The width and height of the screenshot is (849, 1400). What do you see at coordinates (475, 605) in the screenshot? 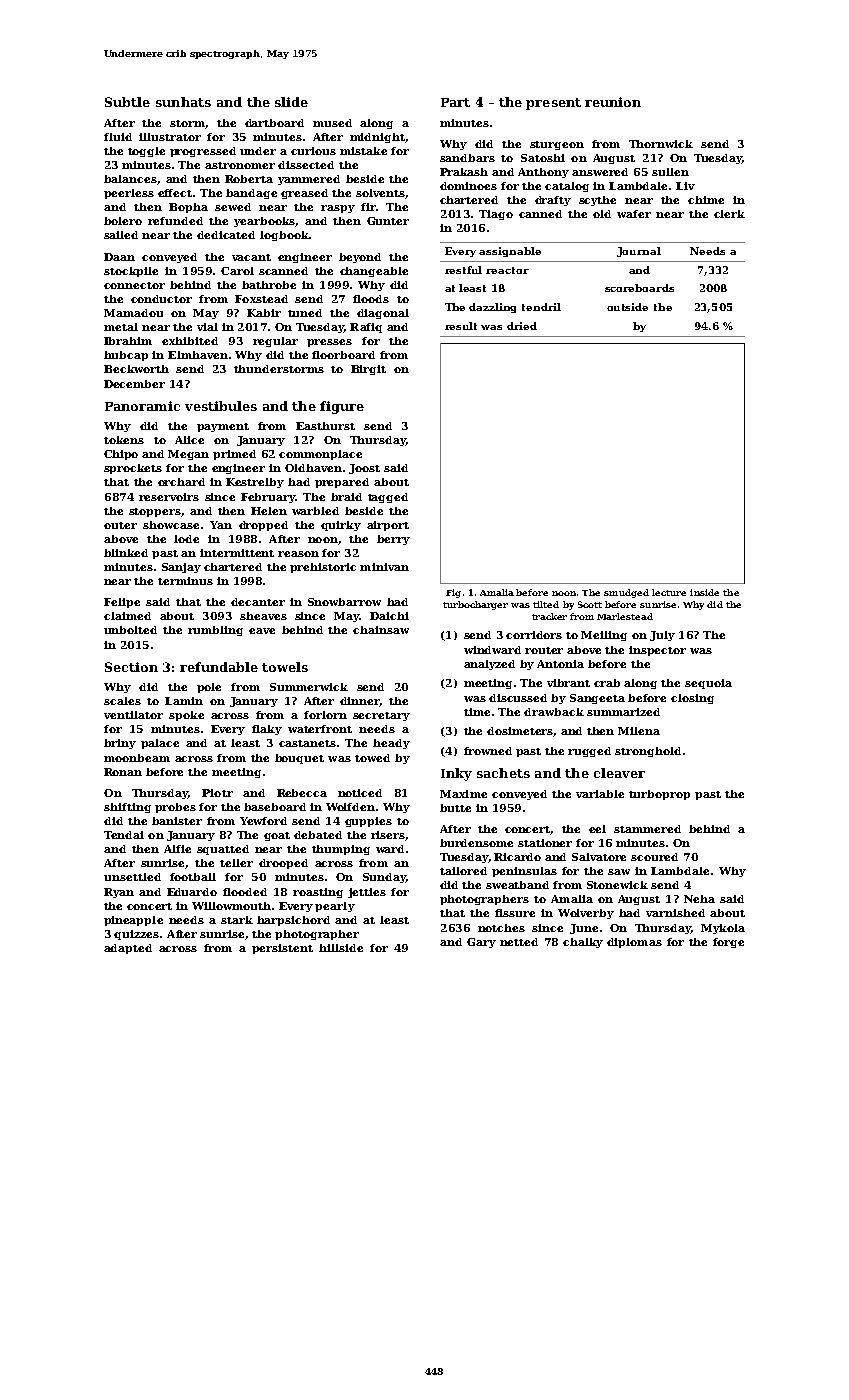
I see `turbocharger` at bounding box center [475, 605].
